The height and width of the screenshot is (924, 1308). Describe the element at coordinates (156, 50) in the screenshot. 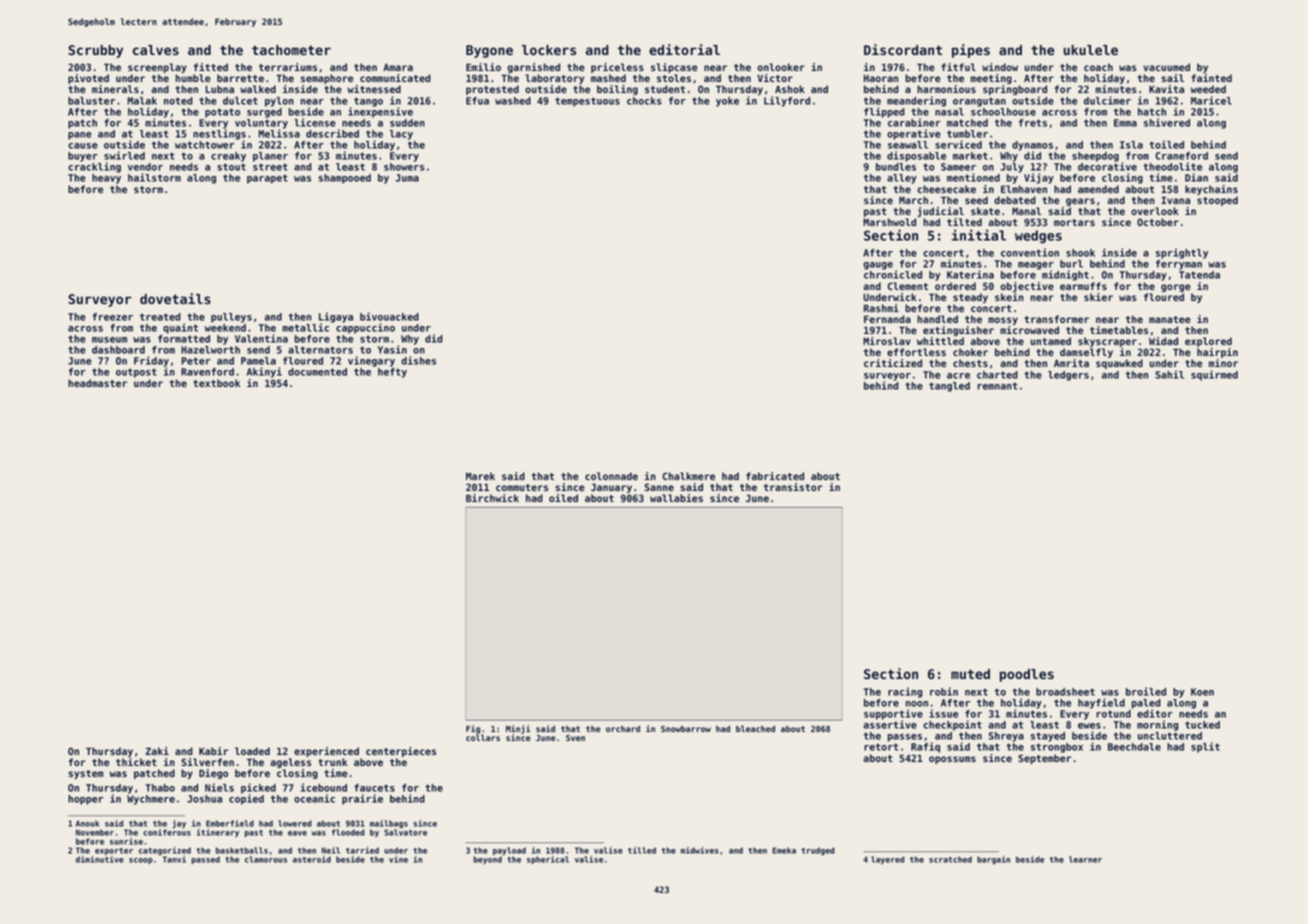

I see `calves` at that location.
